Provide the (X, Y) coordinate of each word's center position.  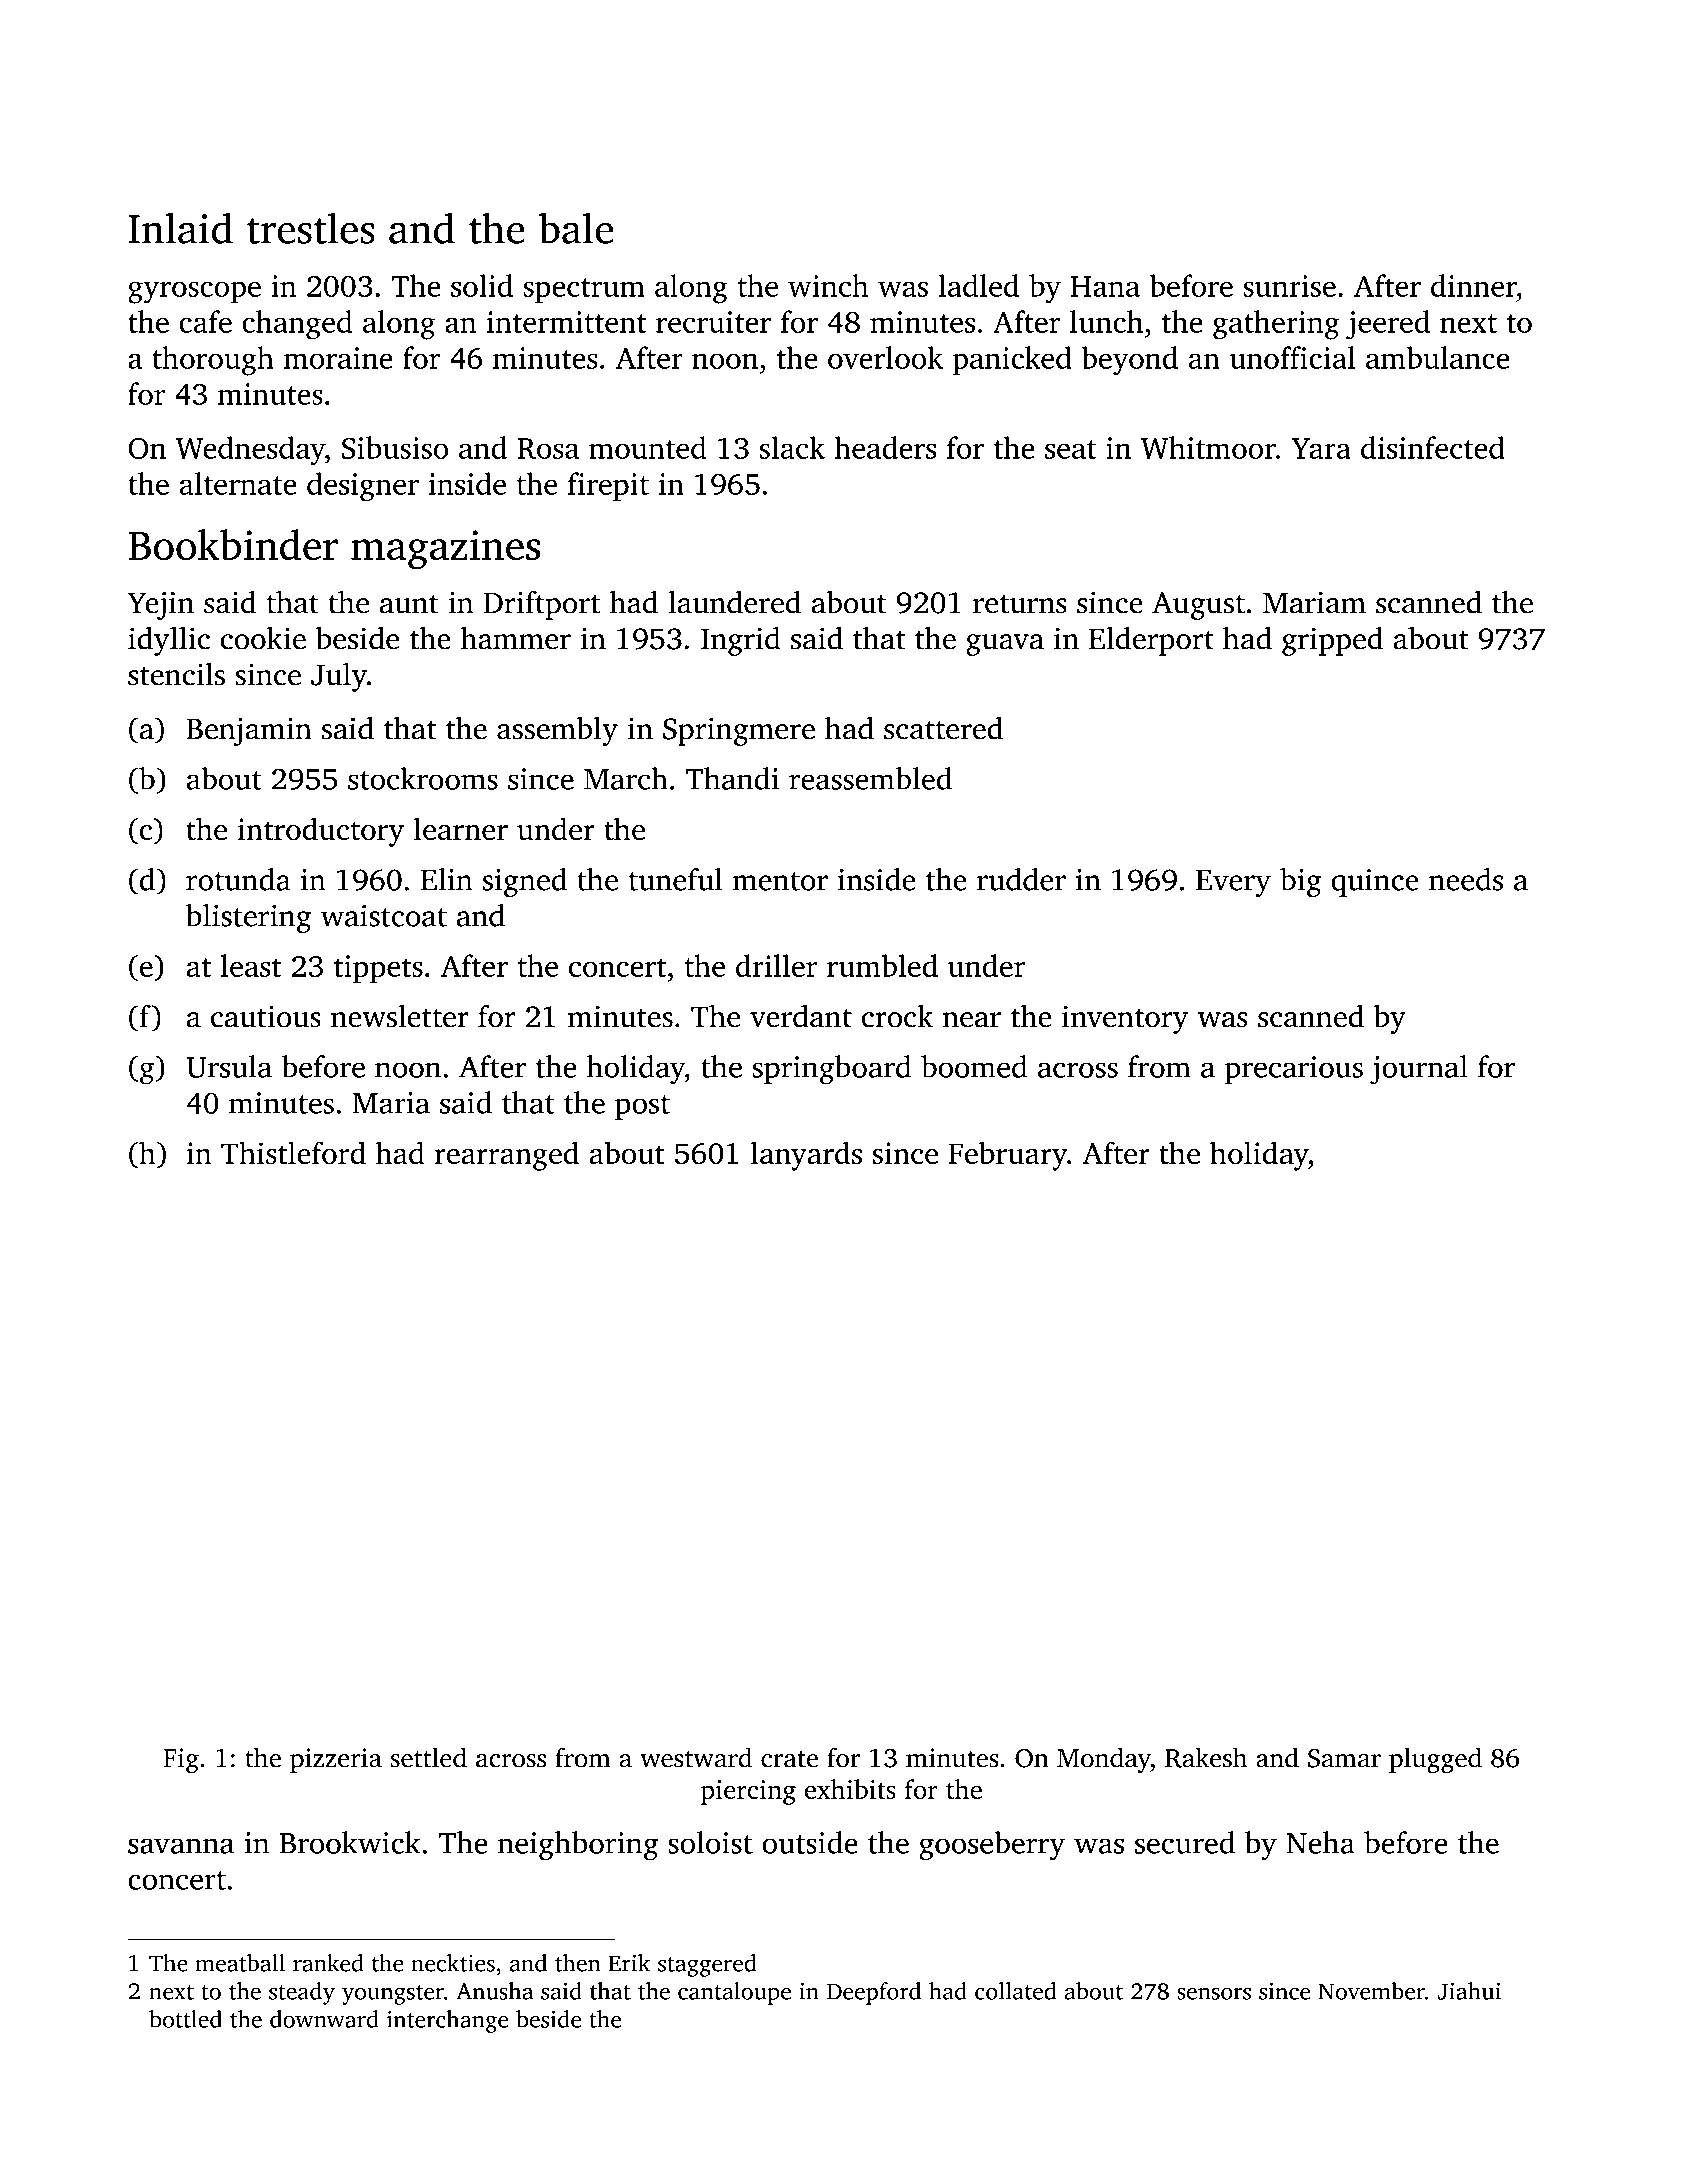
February (1007, 1156)
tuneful (675, 879)
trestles (311, 228)
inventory (1125, 1019)
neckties (453, 1963)
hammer (515, 638)
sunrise (1289, 286)
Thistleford (293, 1152)
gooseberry (992, 1846)
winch (828, 285)
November (1371, 1991)
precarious (1294, 1070)
